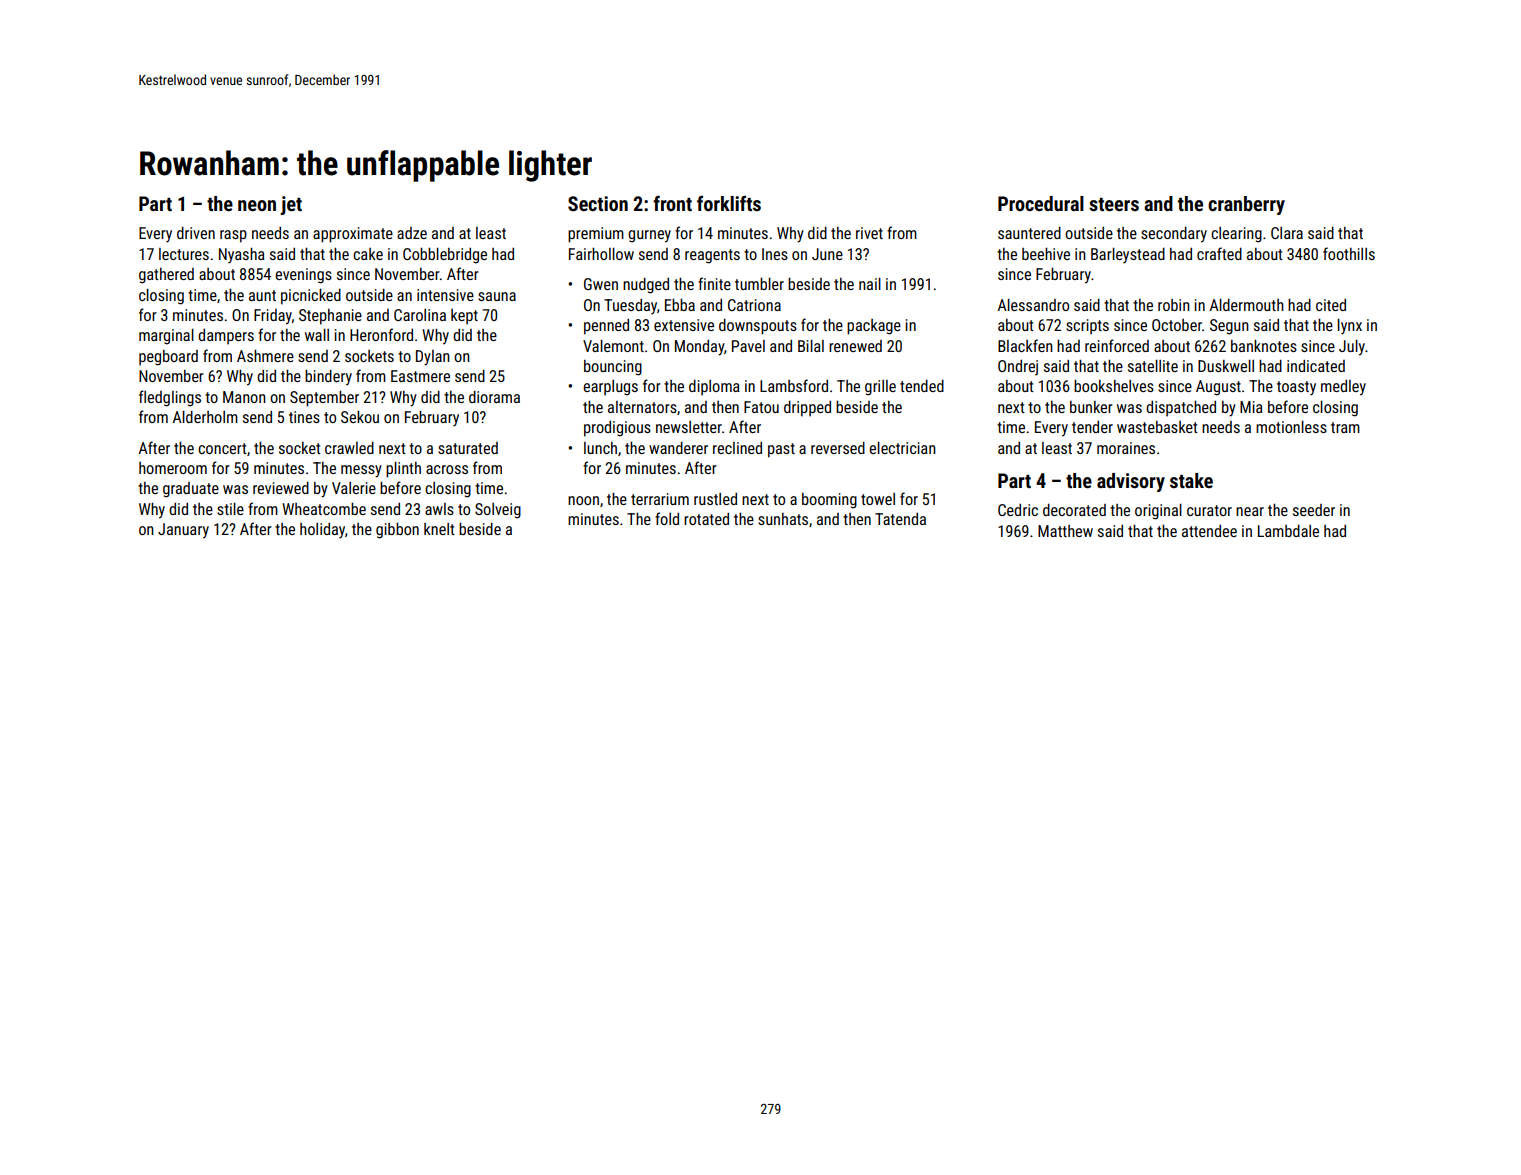  What do you see at coordinates (303, 276) in the screenshot?
I see `evenings` at bounding box center [303, 276].
